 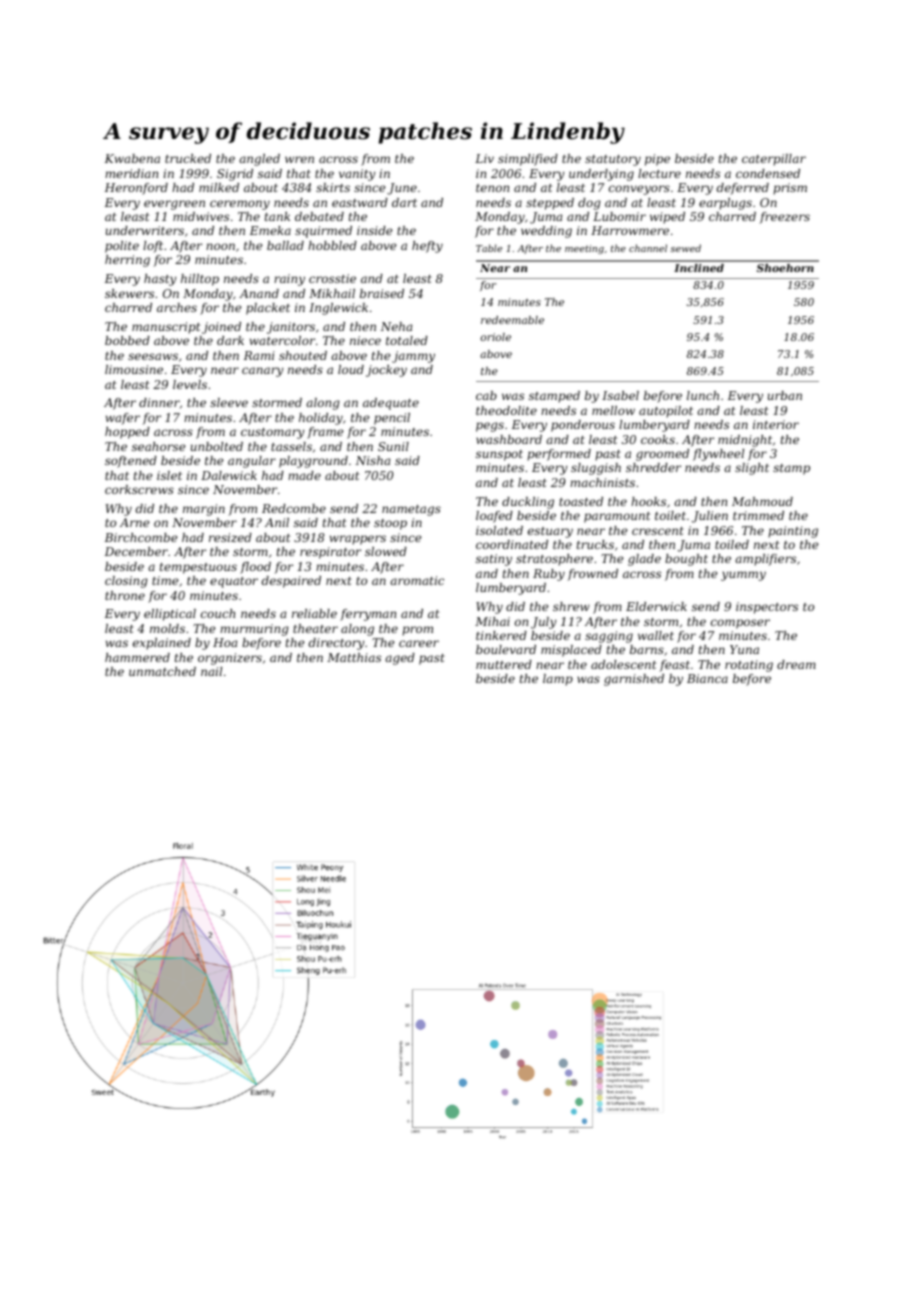 What do you see at coordinates (259, 160) in the image?
I see `angled` at bounding box center [259, 160].
